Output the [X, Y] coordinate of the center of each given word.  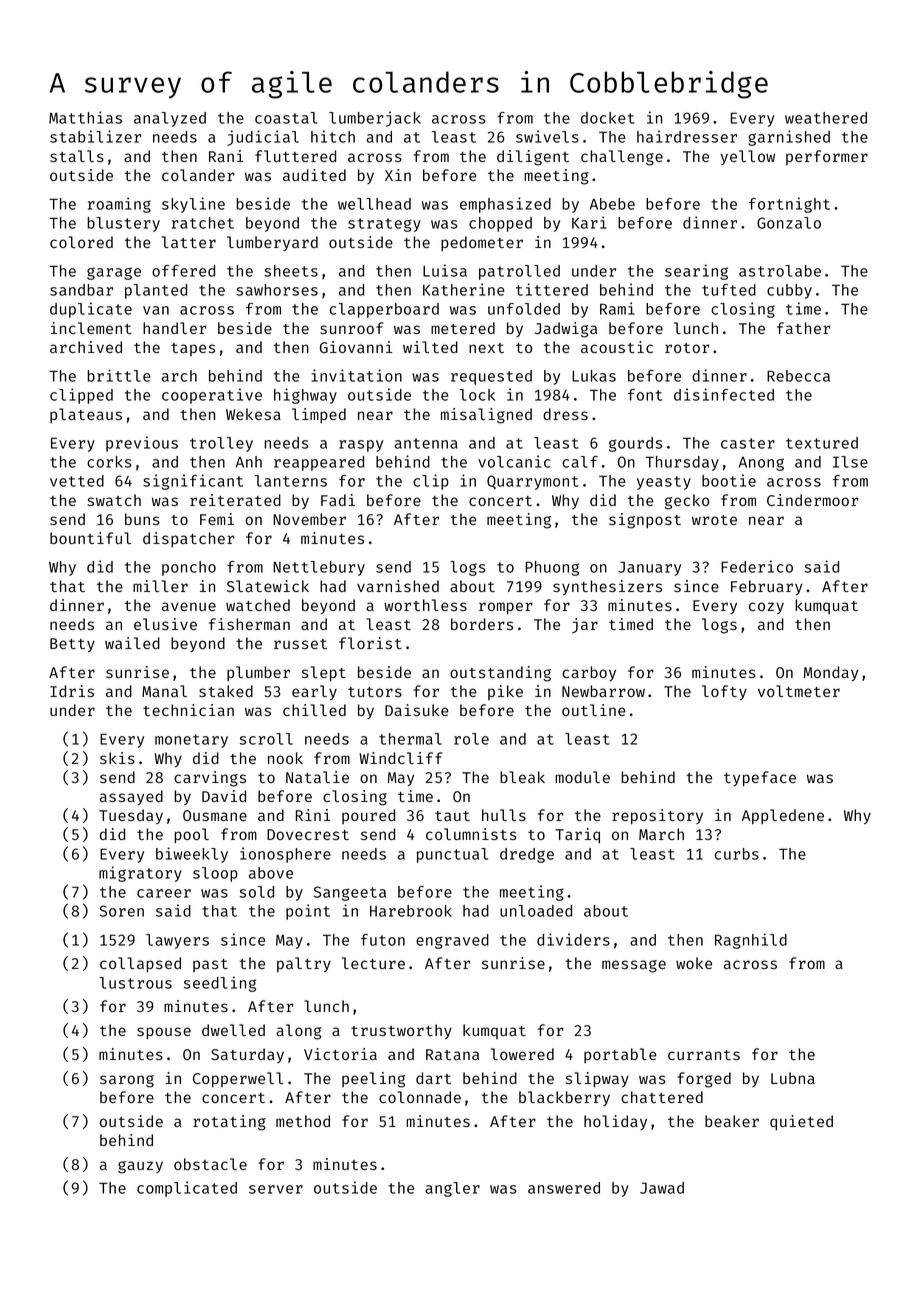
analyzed [170, 119]
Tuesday [131, 816]
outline [594, 710]
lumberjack [375, 119]
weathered [826, 118]
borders [482, 624]
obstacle [210, 1164]
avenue [189, 606]
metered [463, 328]
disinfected [724, 394]
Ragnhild [751, 941]
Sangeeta [350, 893]
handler [174, 328]
